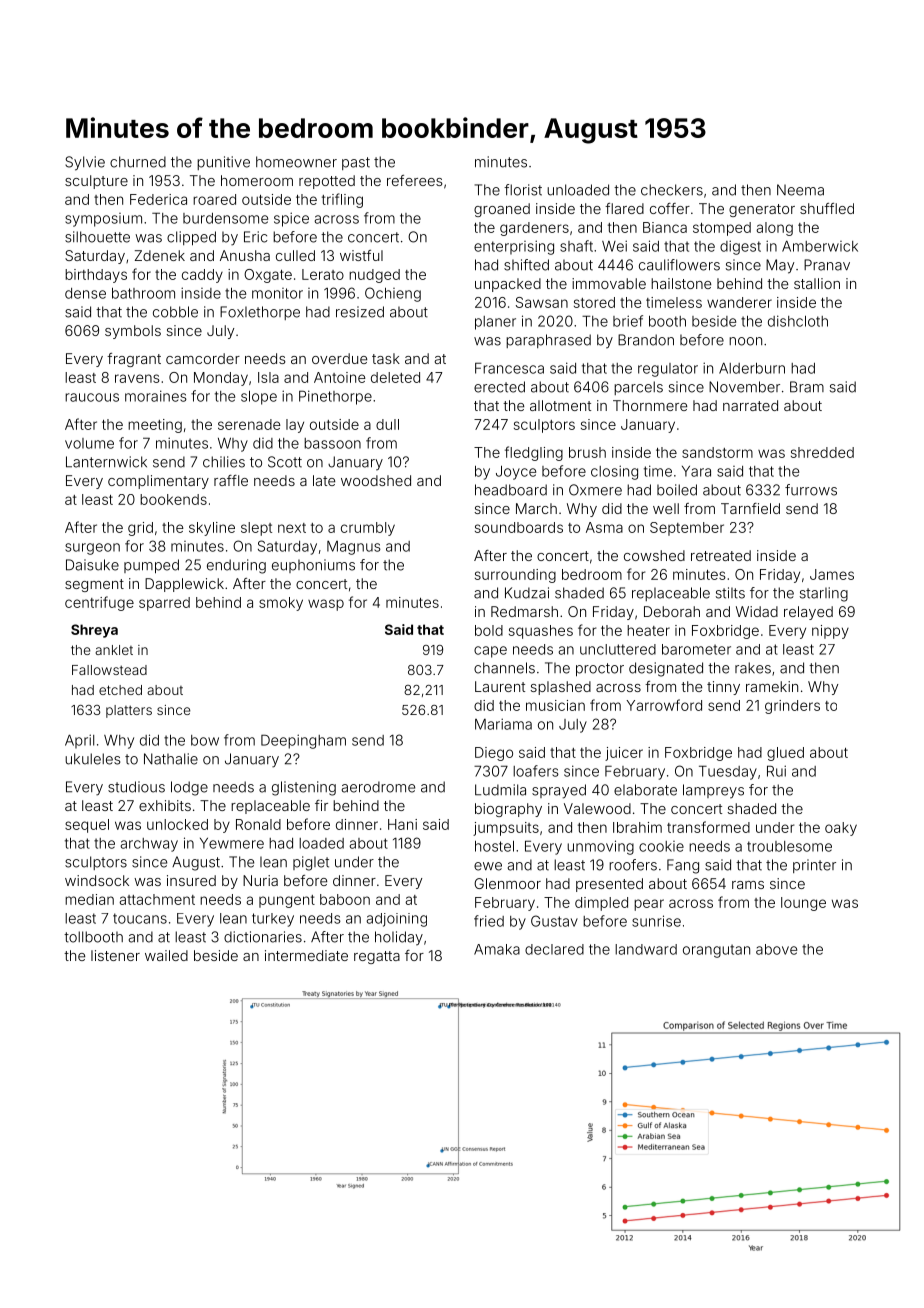  I want to click on attachment, so click(157, 899).
